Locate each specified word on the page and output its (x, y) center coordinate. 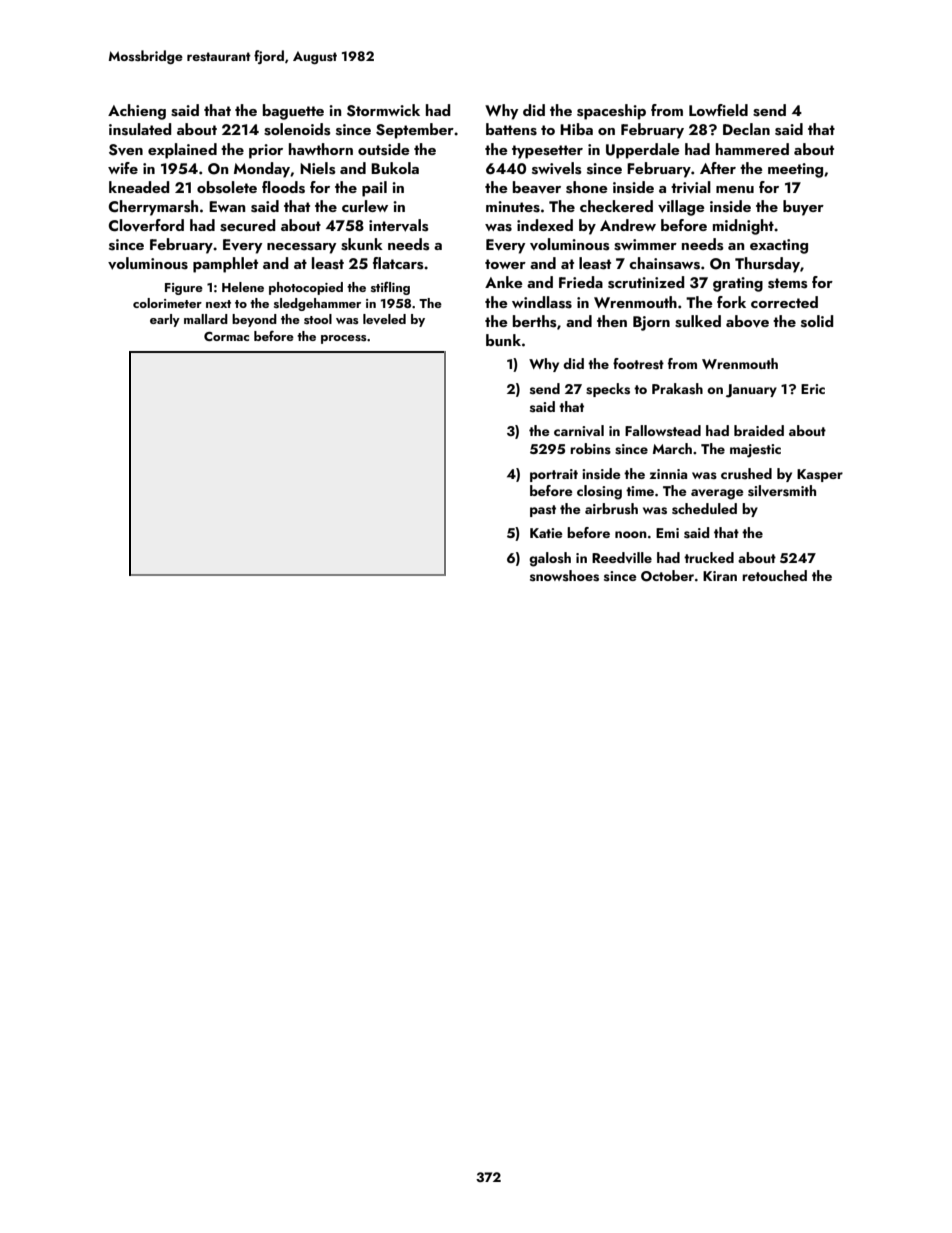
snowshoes (564, 576)
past (543, 511)
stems (788, 283)
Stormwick (383, 110)
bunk (503, 340)
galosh (550, 559)
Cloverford (146, 225)
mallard (206, 319)
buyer (803, 208)
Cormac (226, 336)
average (717, 494)
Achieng (137, 112)
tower (505, 264)
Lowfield (718, 110)
